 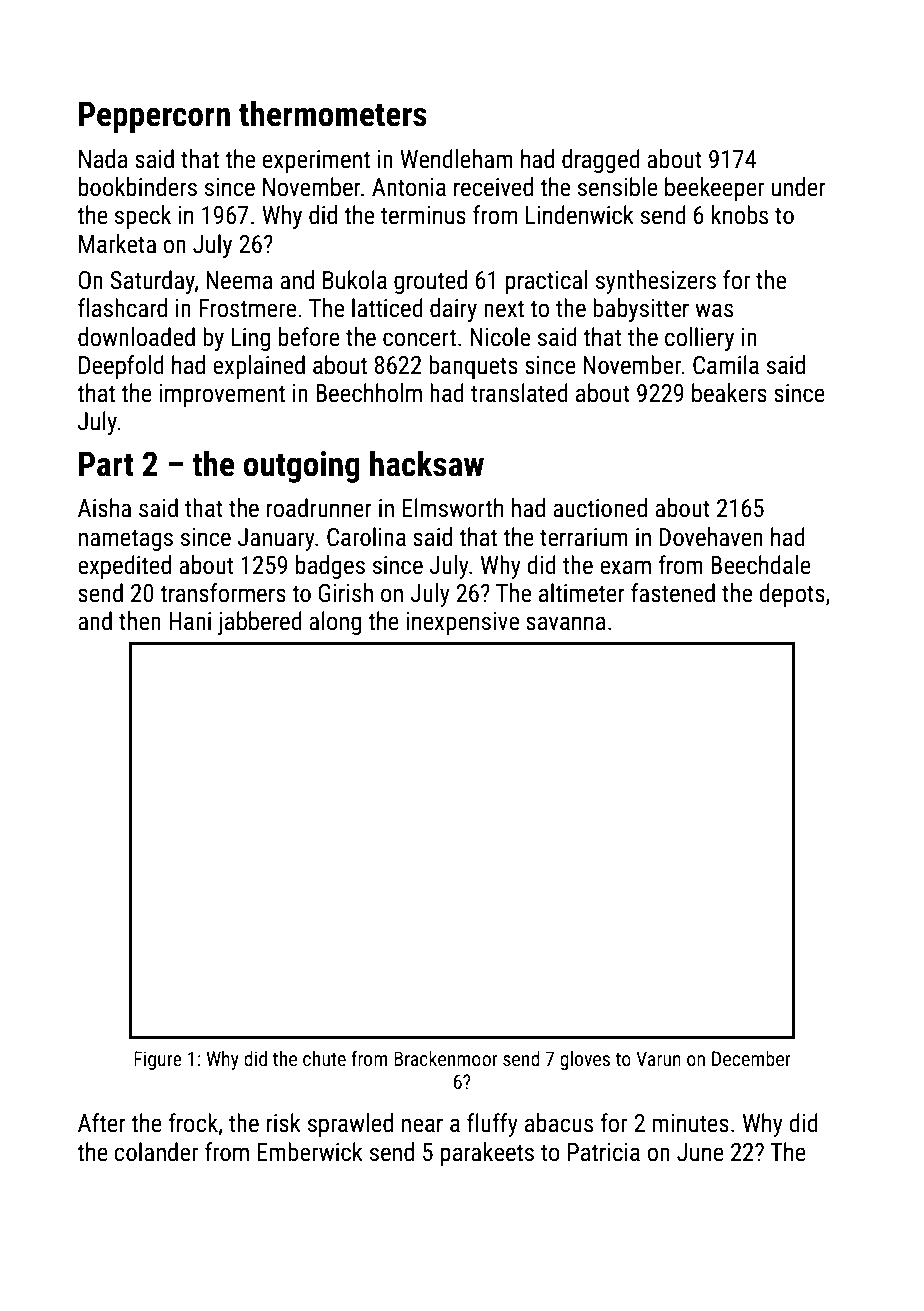 I want to click on Deepfold, so click(x=121, y=367).
